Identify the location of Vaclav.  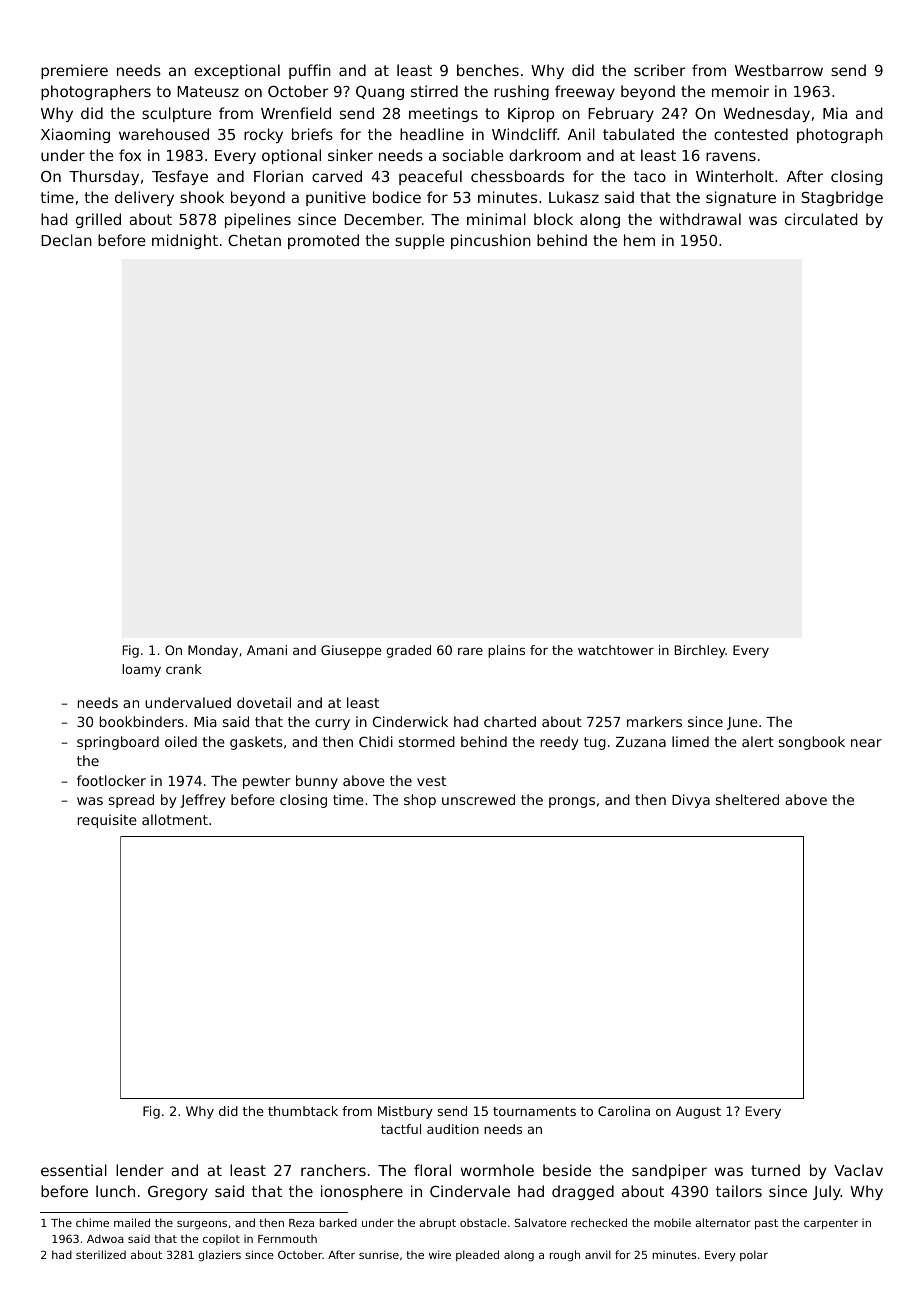
(858, 1170).
